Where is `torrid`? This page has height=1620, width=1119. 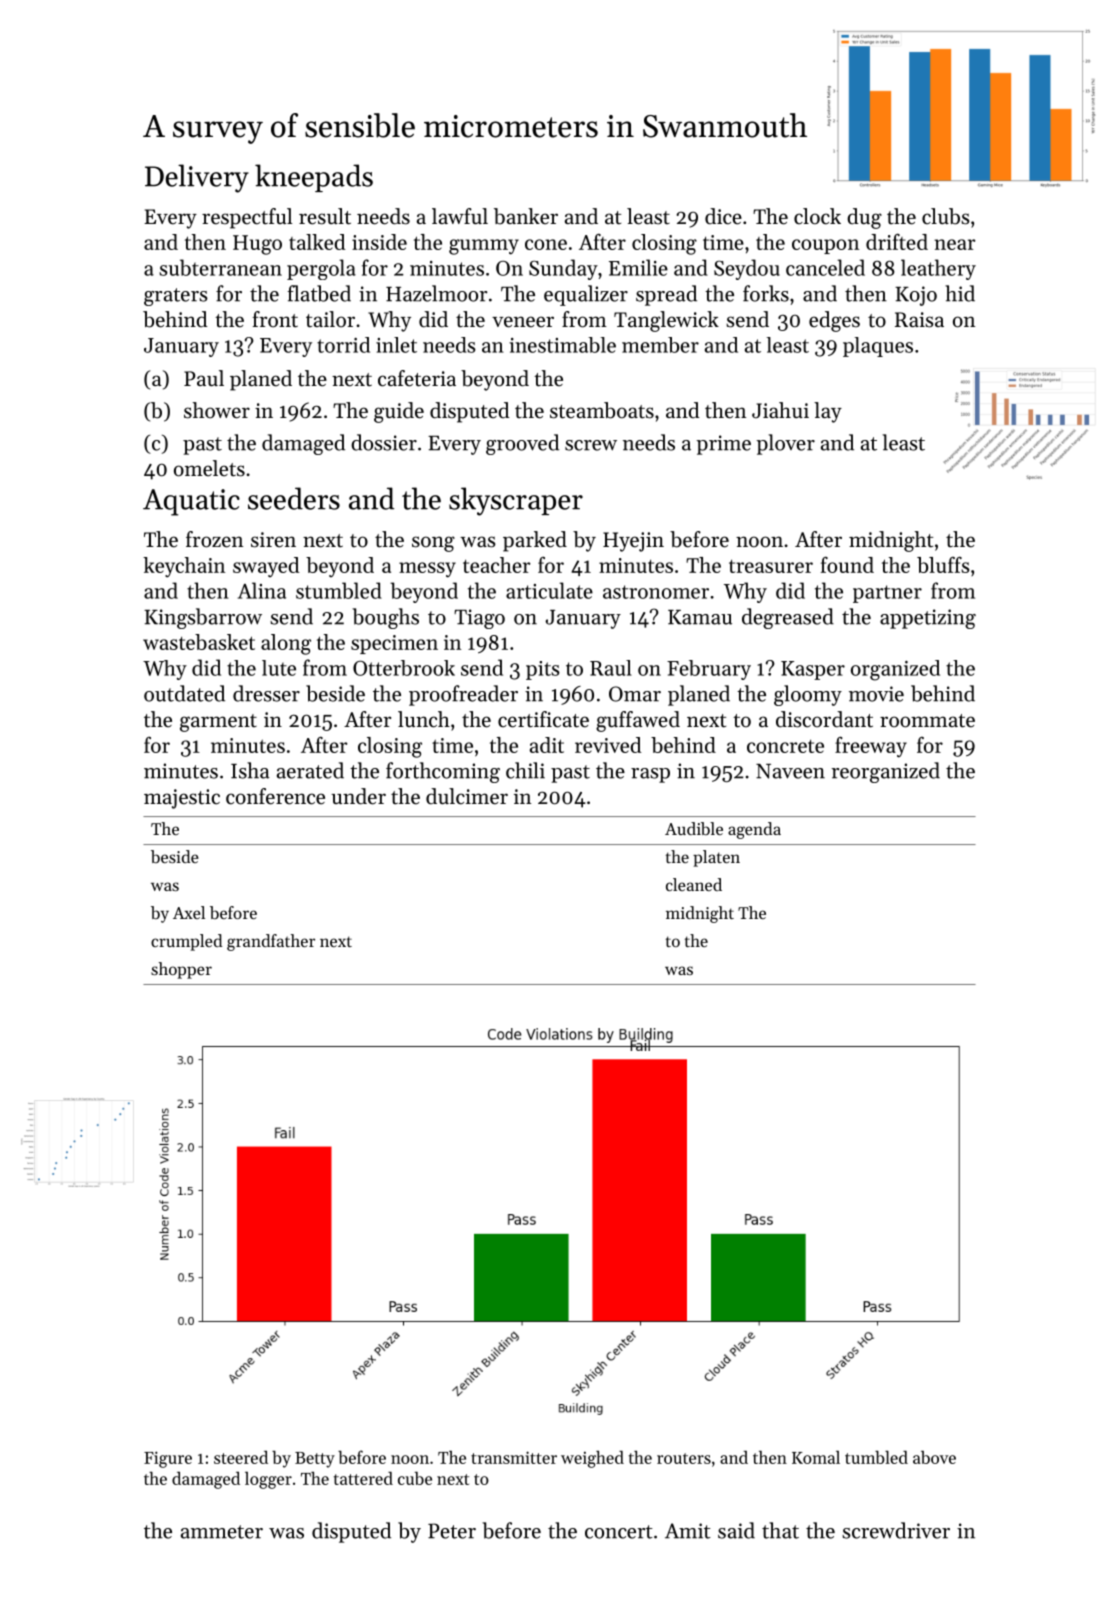 torrid is located at coordinates (343, 345).
